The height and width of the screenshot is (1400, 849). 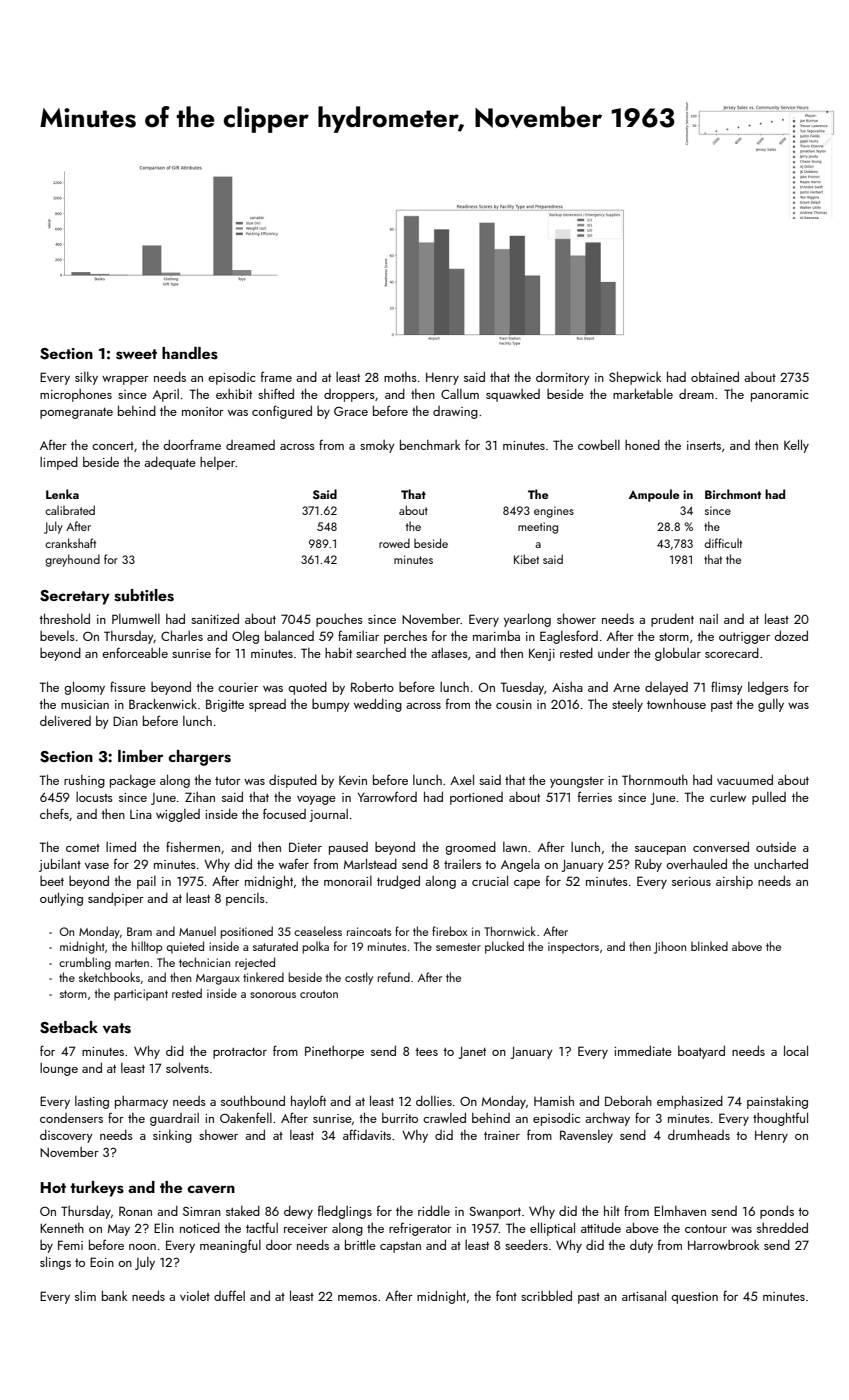 I want to click on blinked, so click(x=709, y=946).
